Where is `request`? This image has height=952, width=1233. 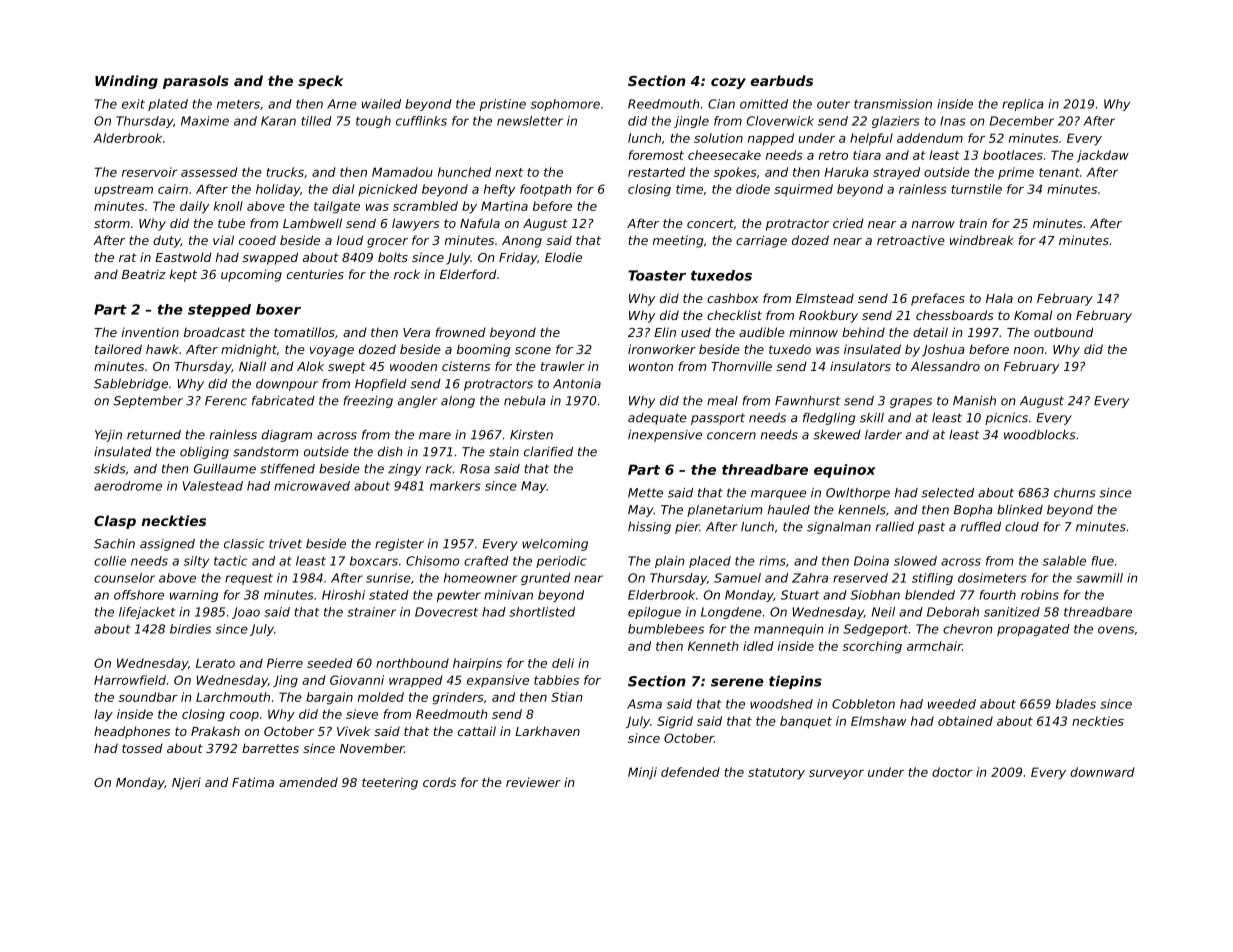
request is located at coordinates (249, 579).
